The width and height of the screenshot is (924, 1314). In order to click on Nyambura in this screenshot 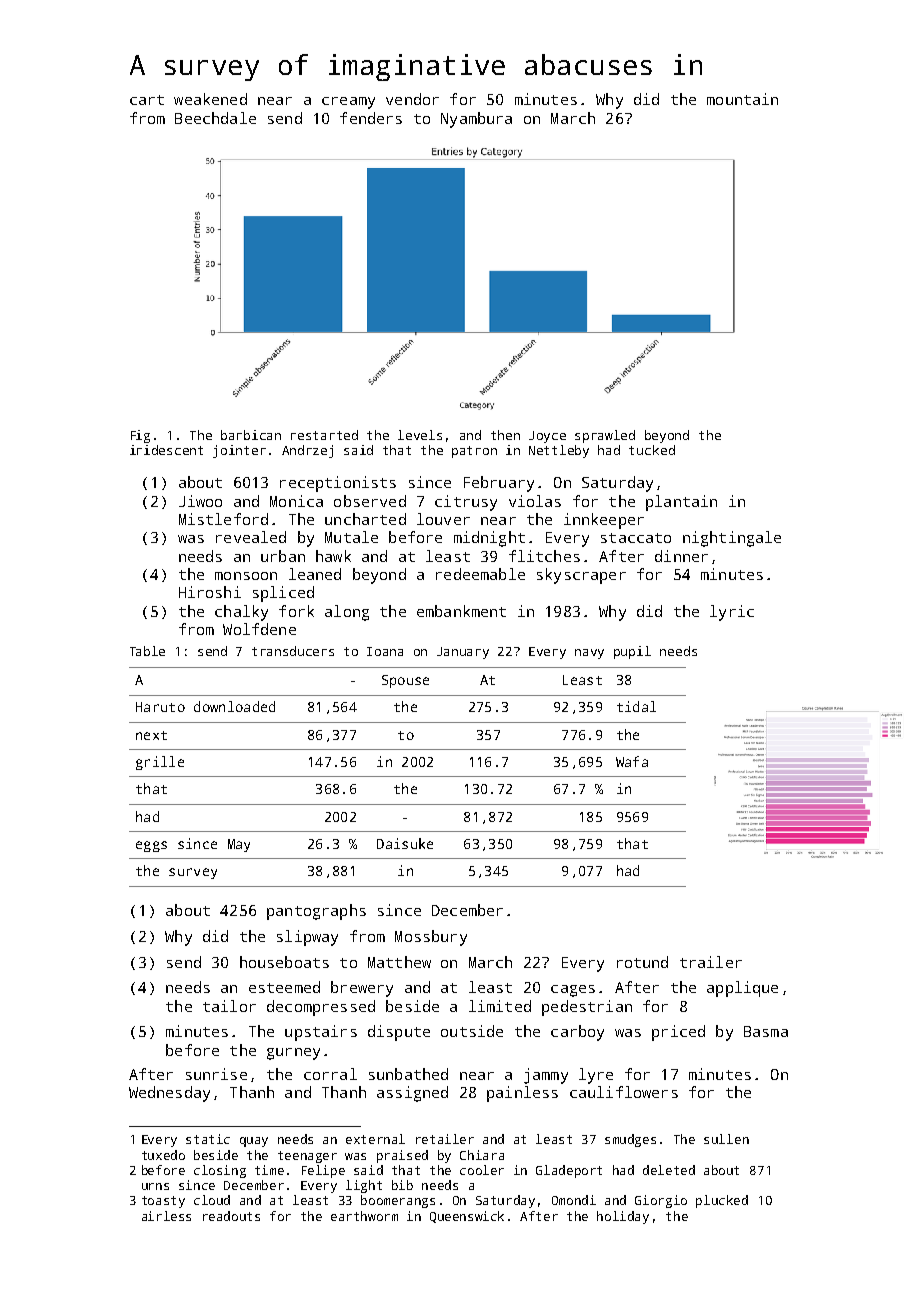, I will do `click(476, 120)`.
